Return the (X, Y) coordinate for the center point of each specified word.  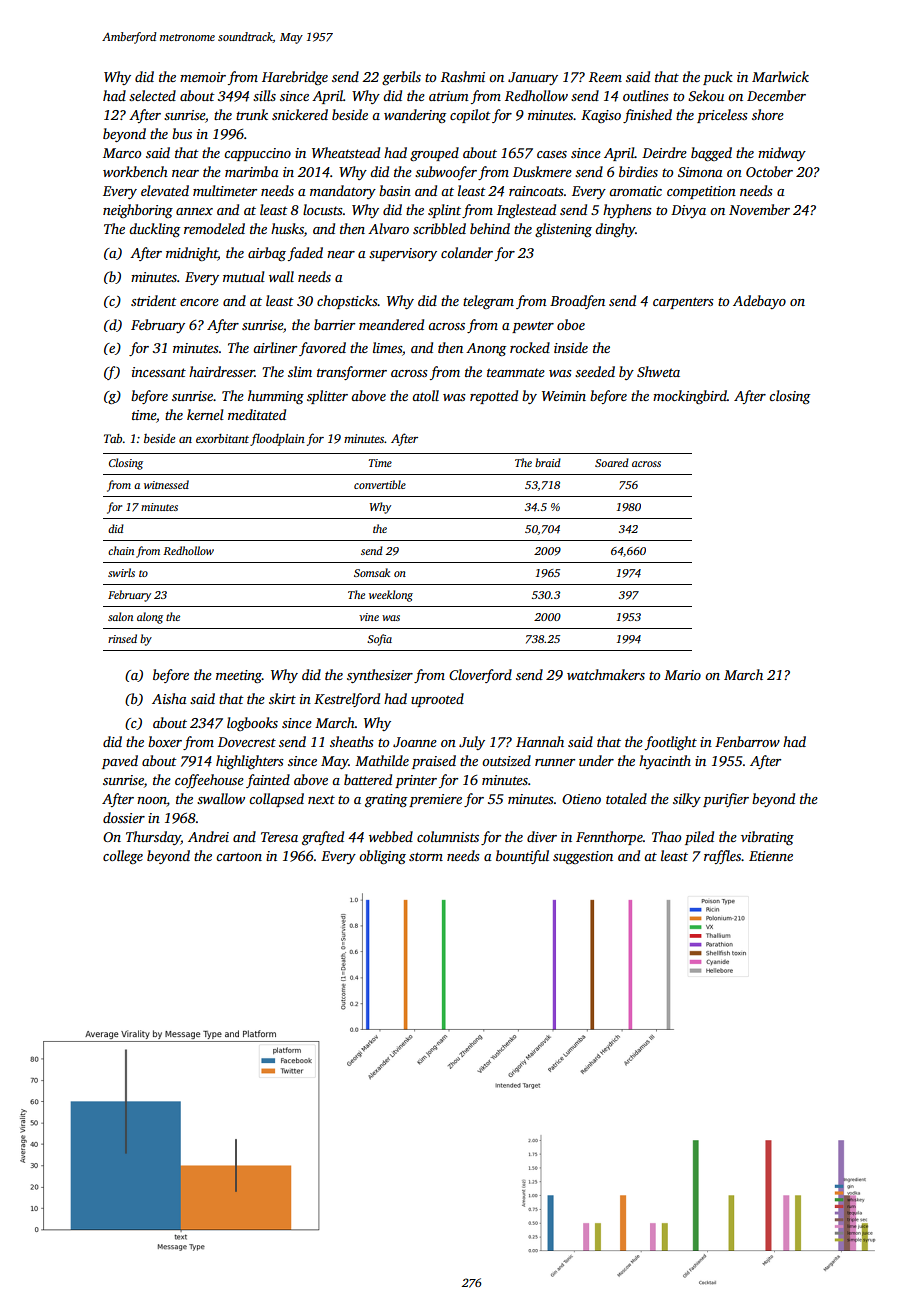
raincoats (536, 191)
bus (182, 133)
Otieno (581, 799)
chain (121, 550)
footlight (671, 743)
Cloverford (480, 676)
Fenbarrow (747, 741)
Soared (612, 462)
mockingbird (690, 397)
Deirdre (664, 152)
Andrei (208, 836)
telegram (488, 302)
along (150, 618)
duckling (154, 230)
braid (548, 462)
